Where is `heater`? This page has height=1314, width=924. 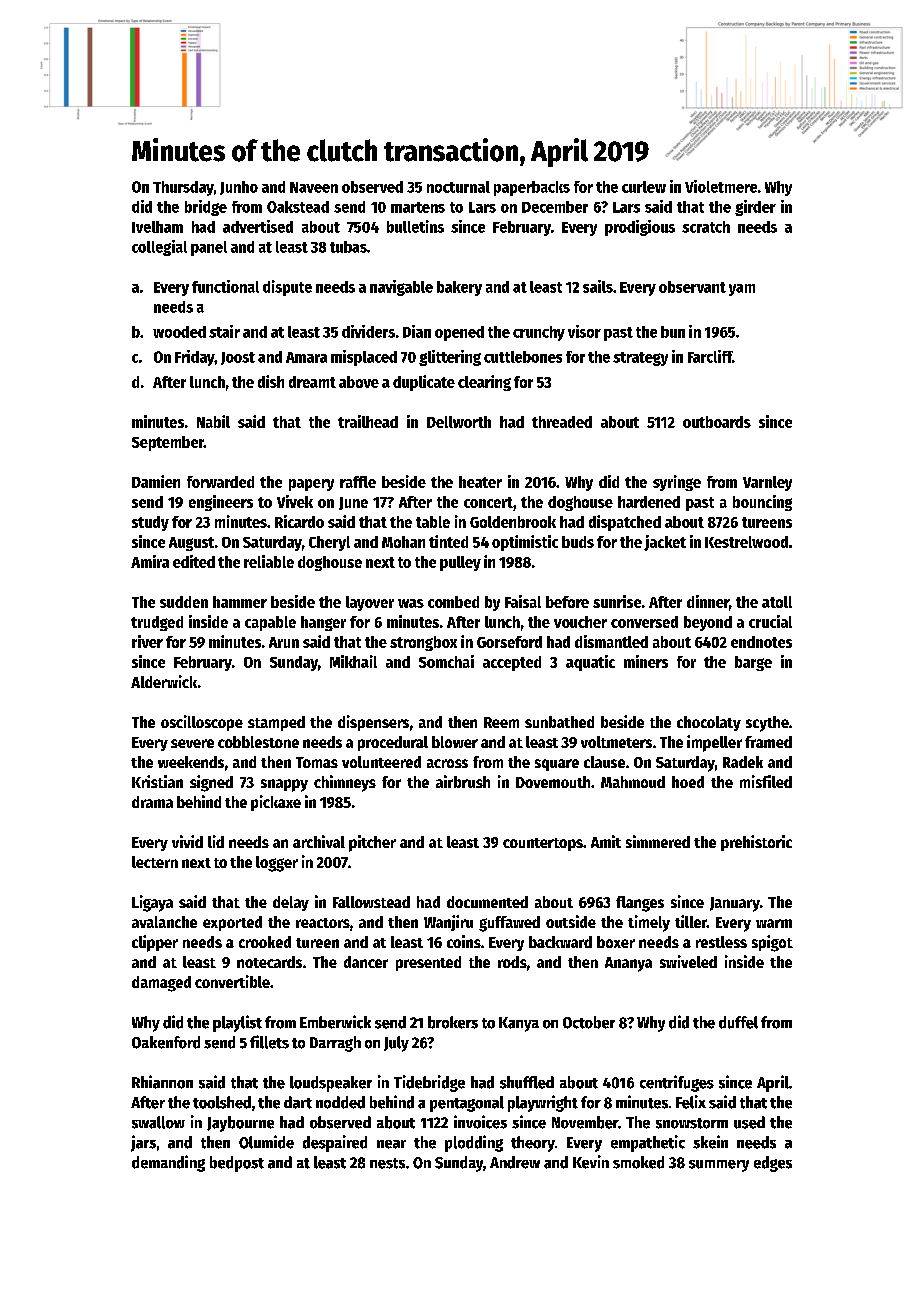 heater is located at coordinates (480, 482).
